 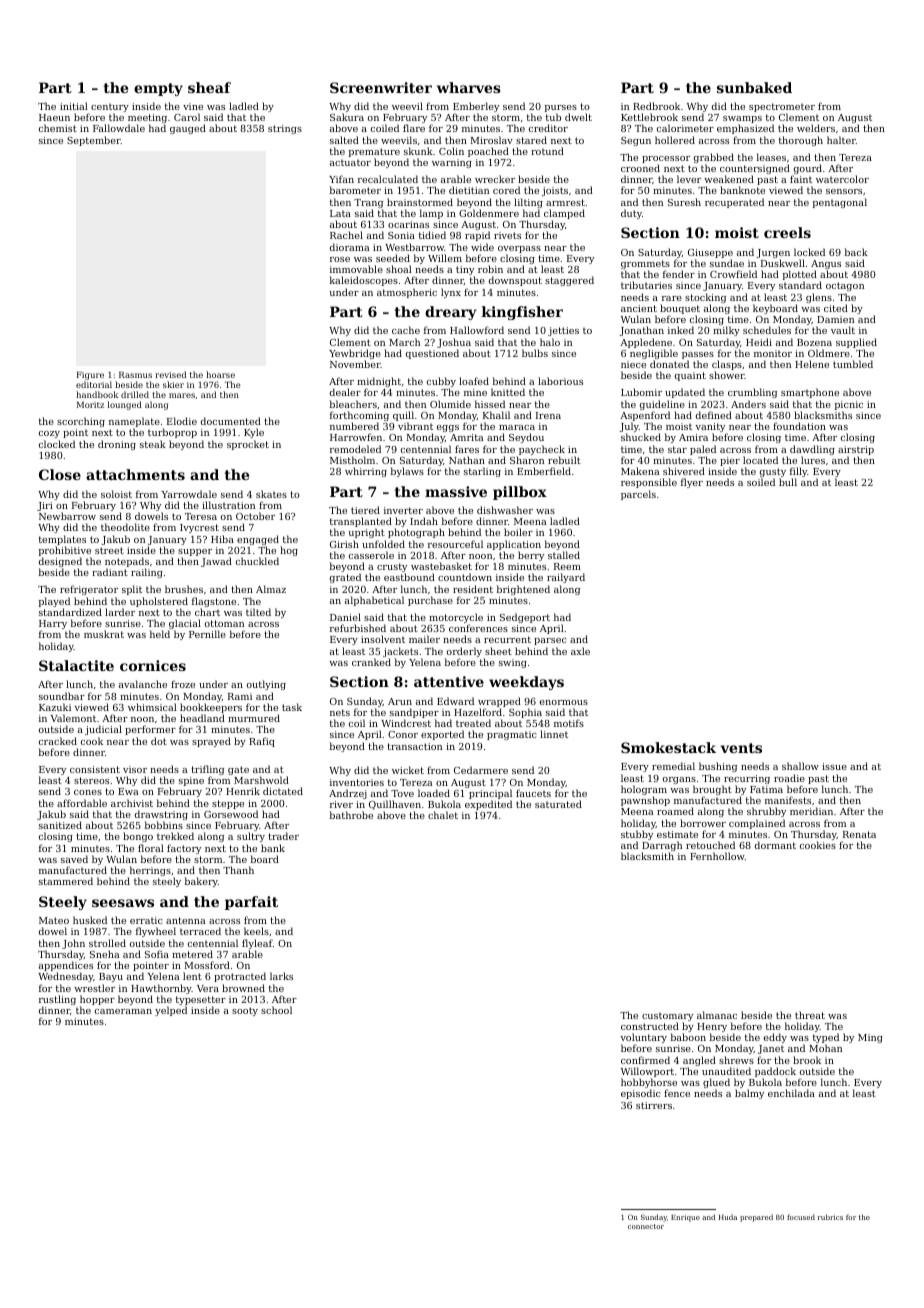 What do you see at coordinates (123, 1011) in the screenshot?
I see `cameraman` at bounding box center [123, 1011].
